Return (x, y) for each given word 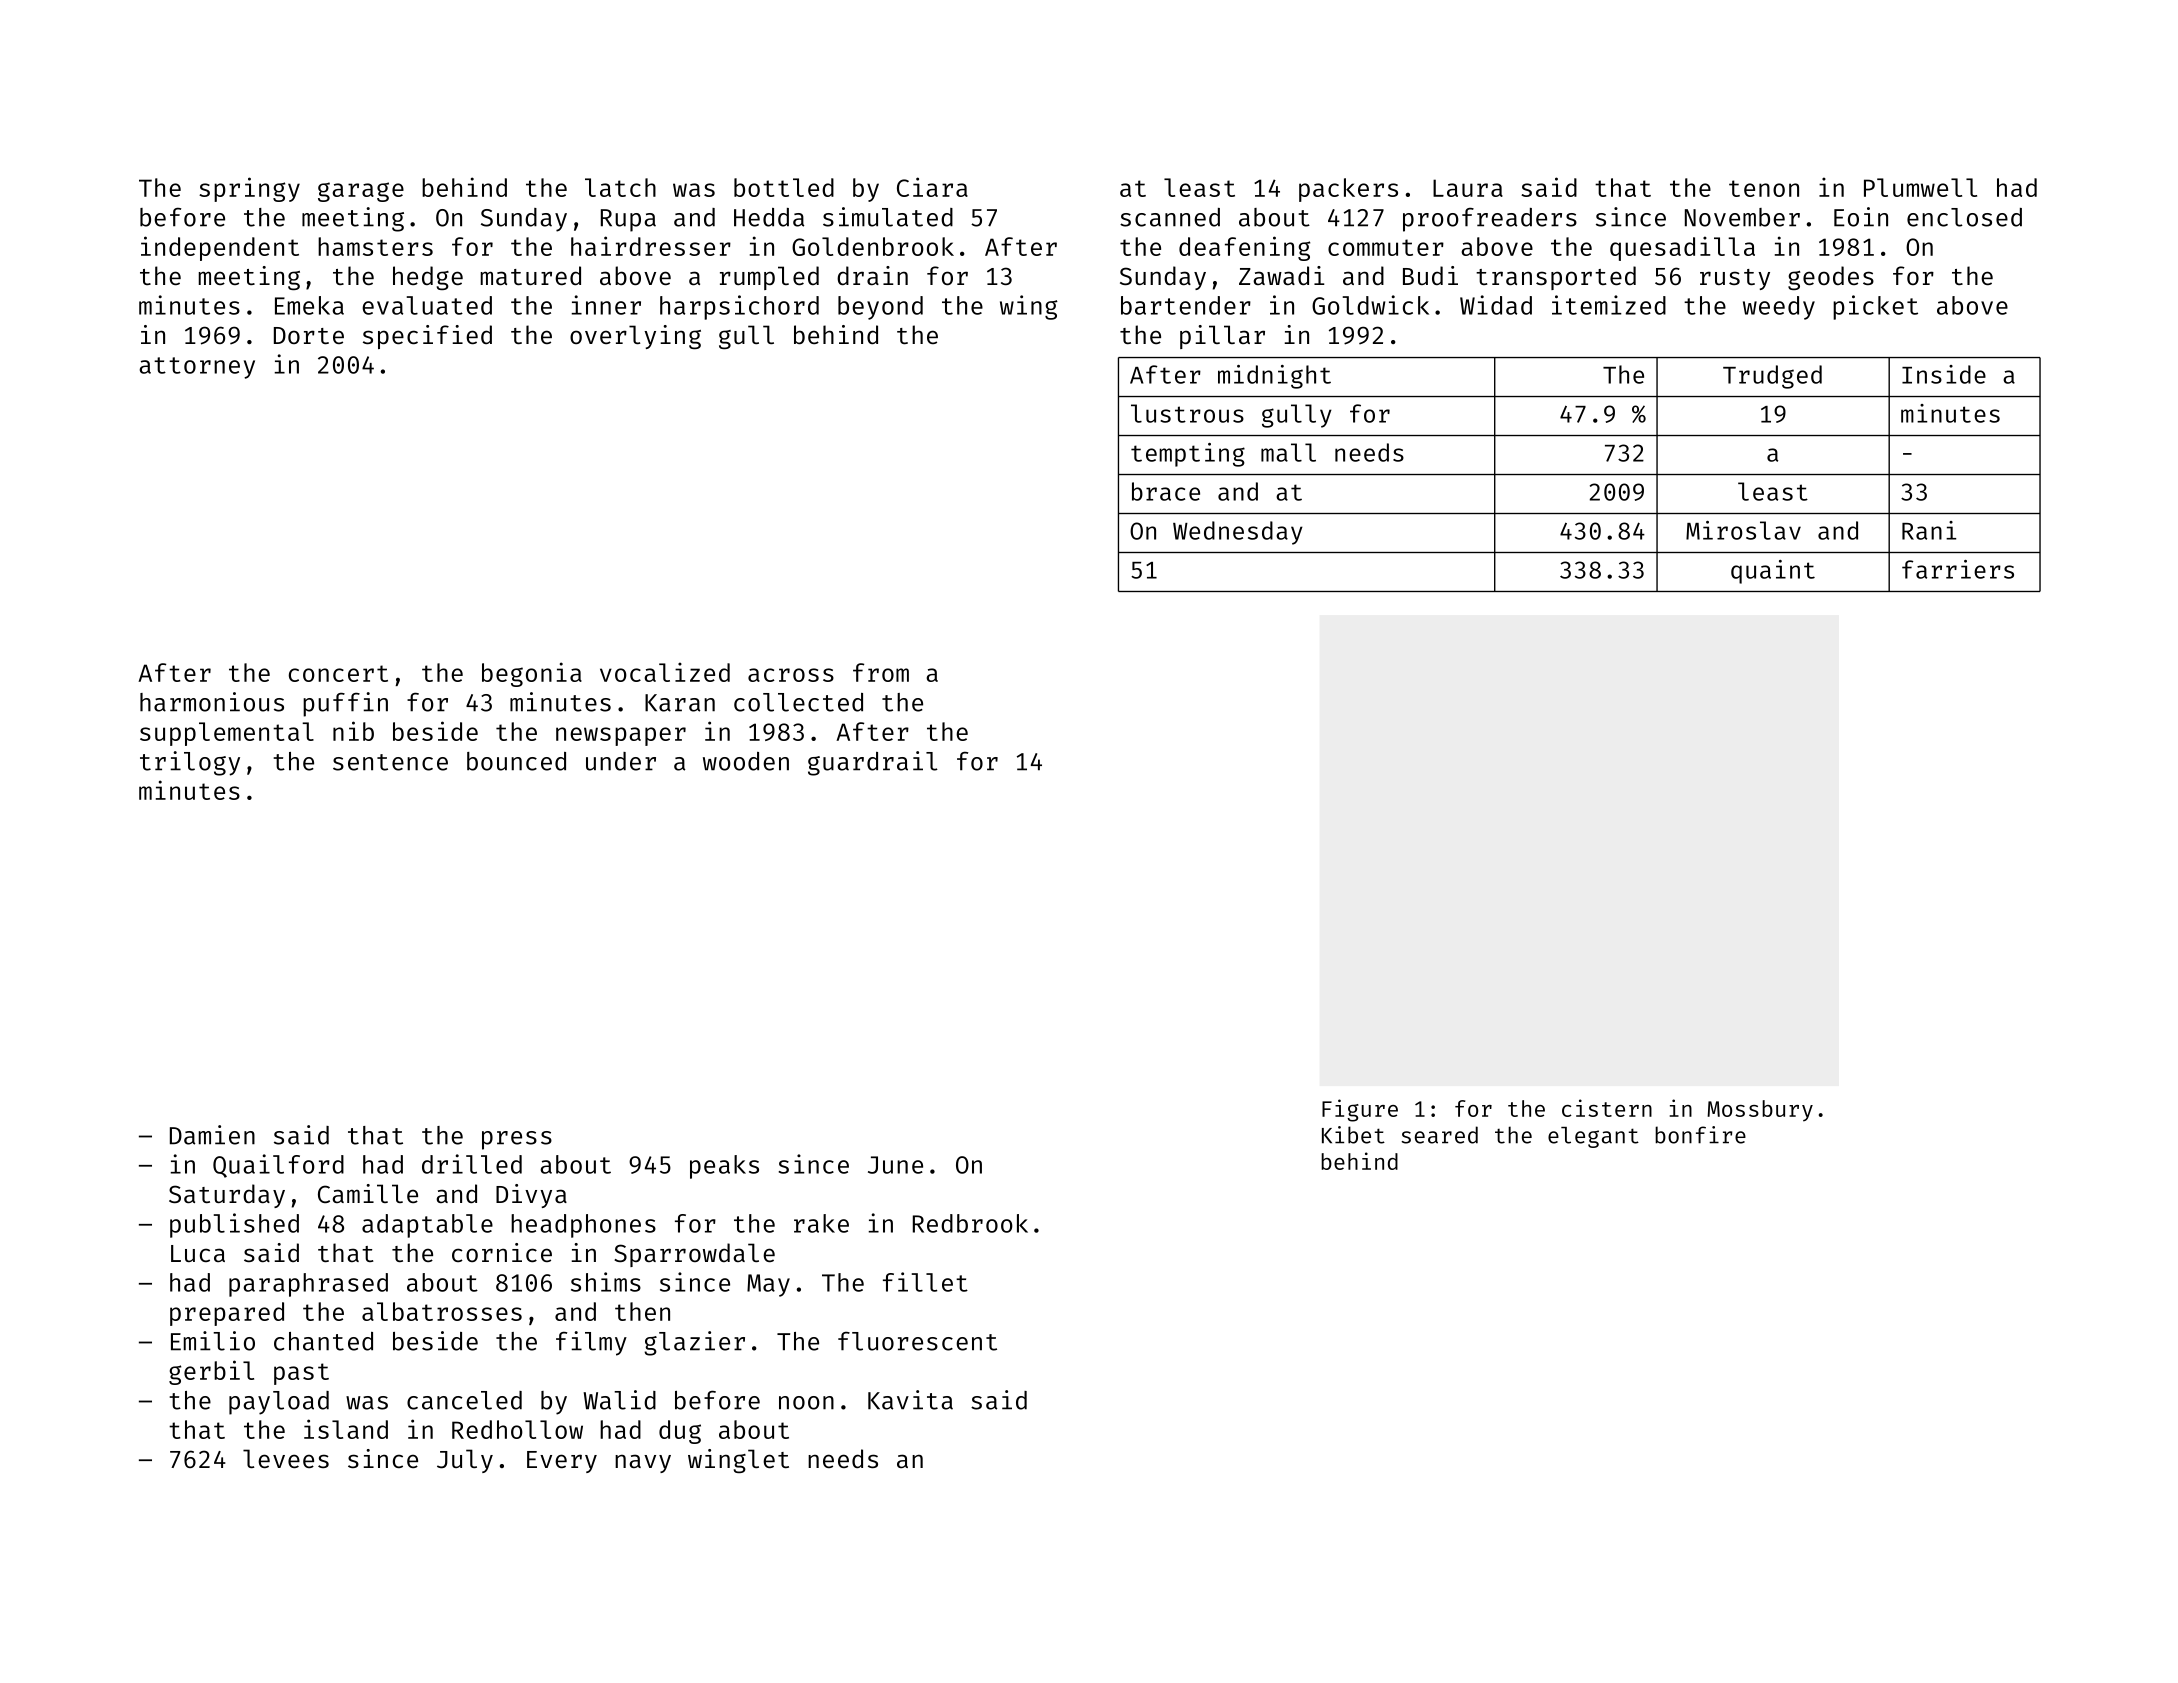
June (895, 1165)
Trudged (1772, 377)
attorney (197, 368)
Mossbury (1760, 1111)
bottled (784, 187)
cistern (1607, 1108)
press (517, 1140)
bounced (516, 761)
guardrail (873, 763)
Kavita (910, 1400)
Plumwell (1920, 187)
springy (249, 189)
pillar (1222, 337)
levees (286, 1458)
